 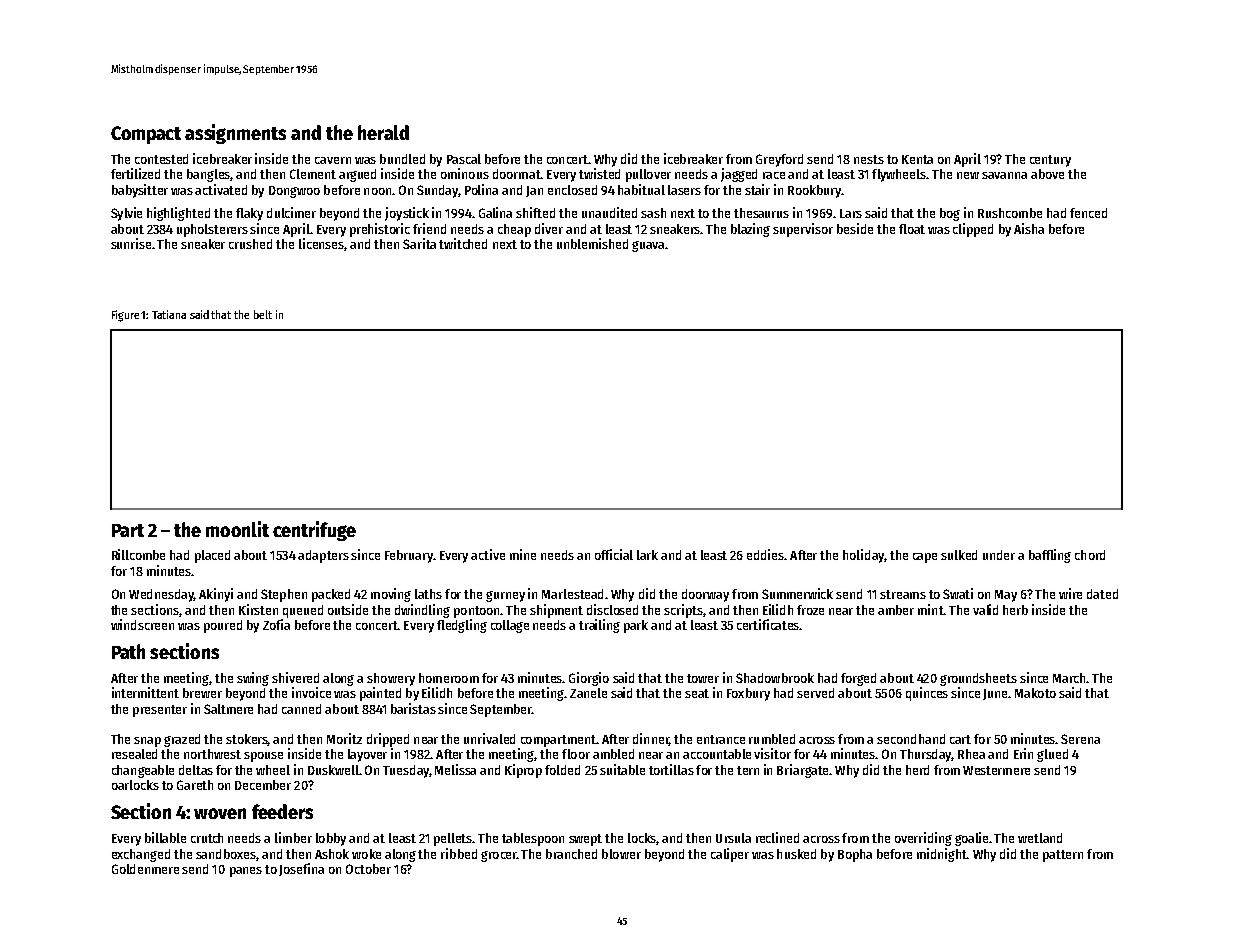 I want to click on sunrise, so click(x=131, y=243).
